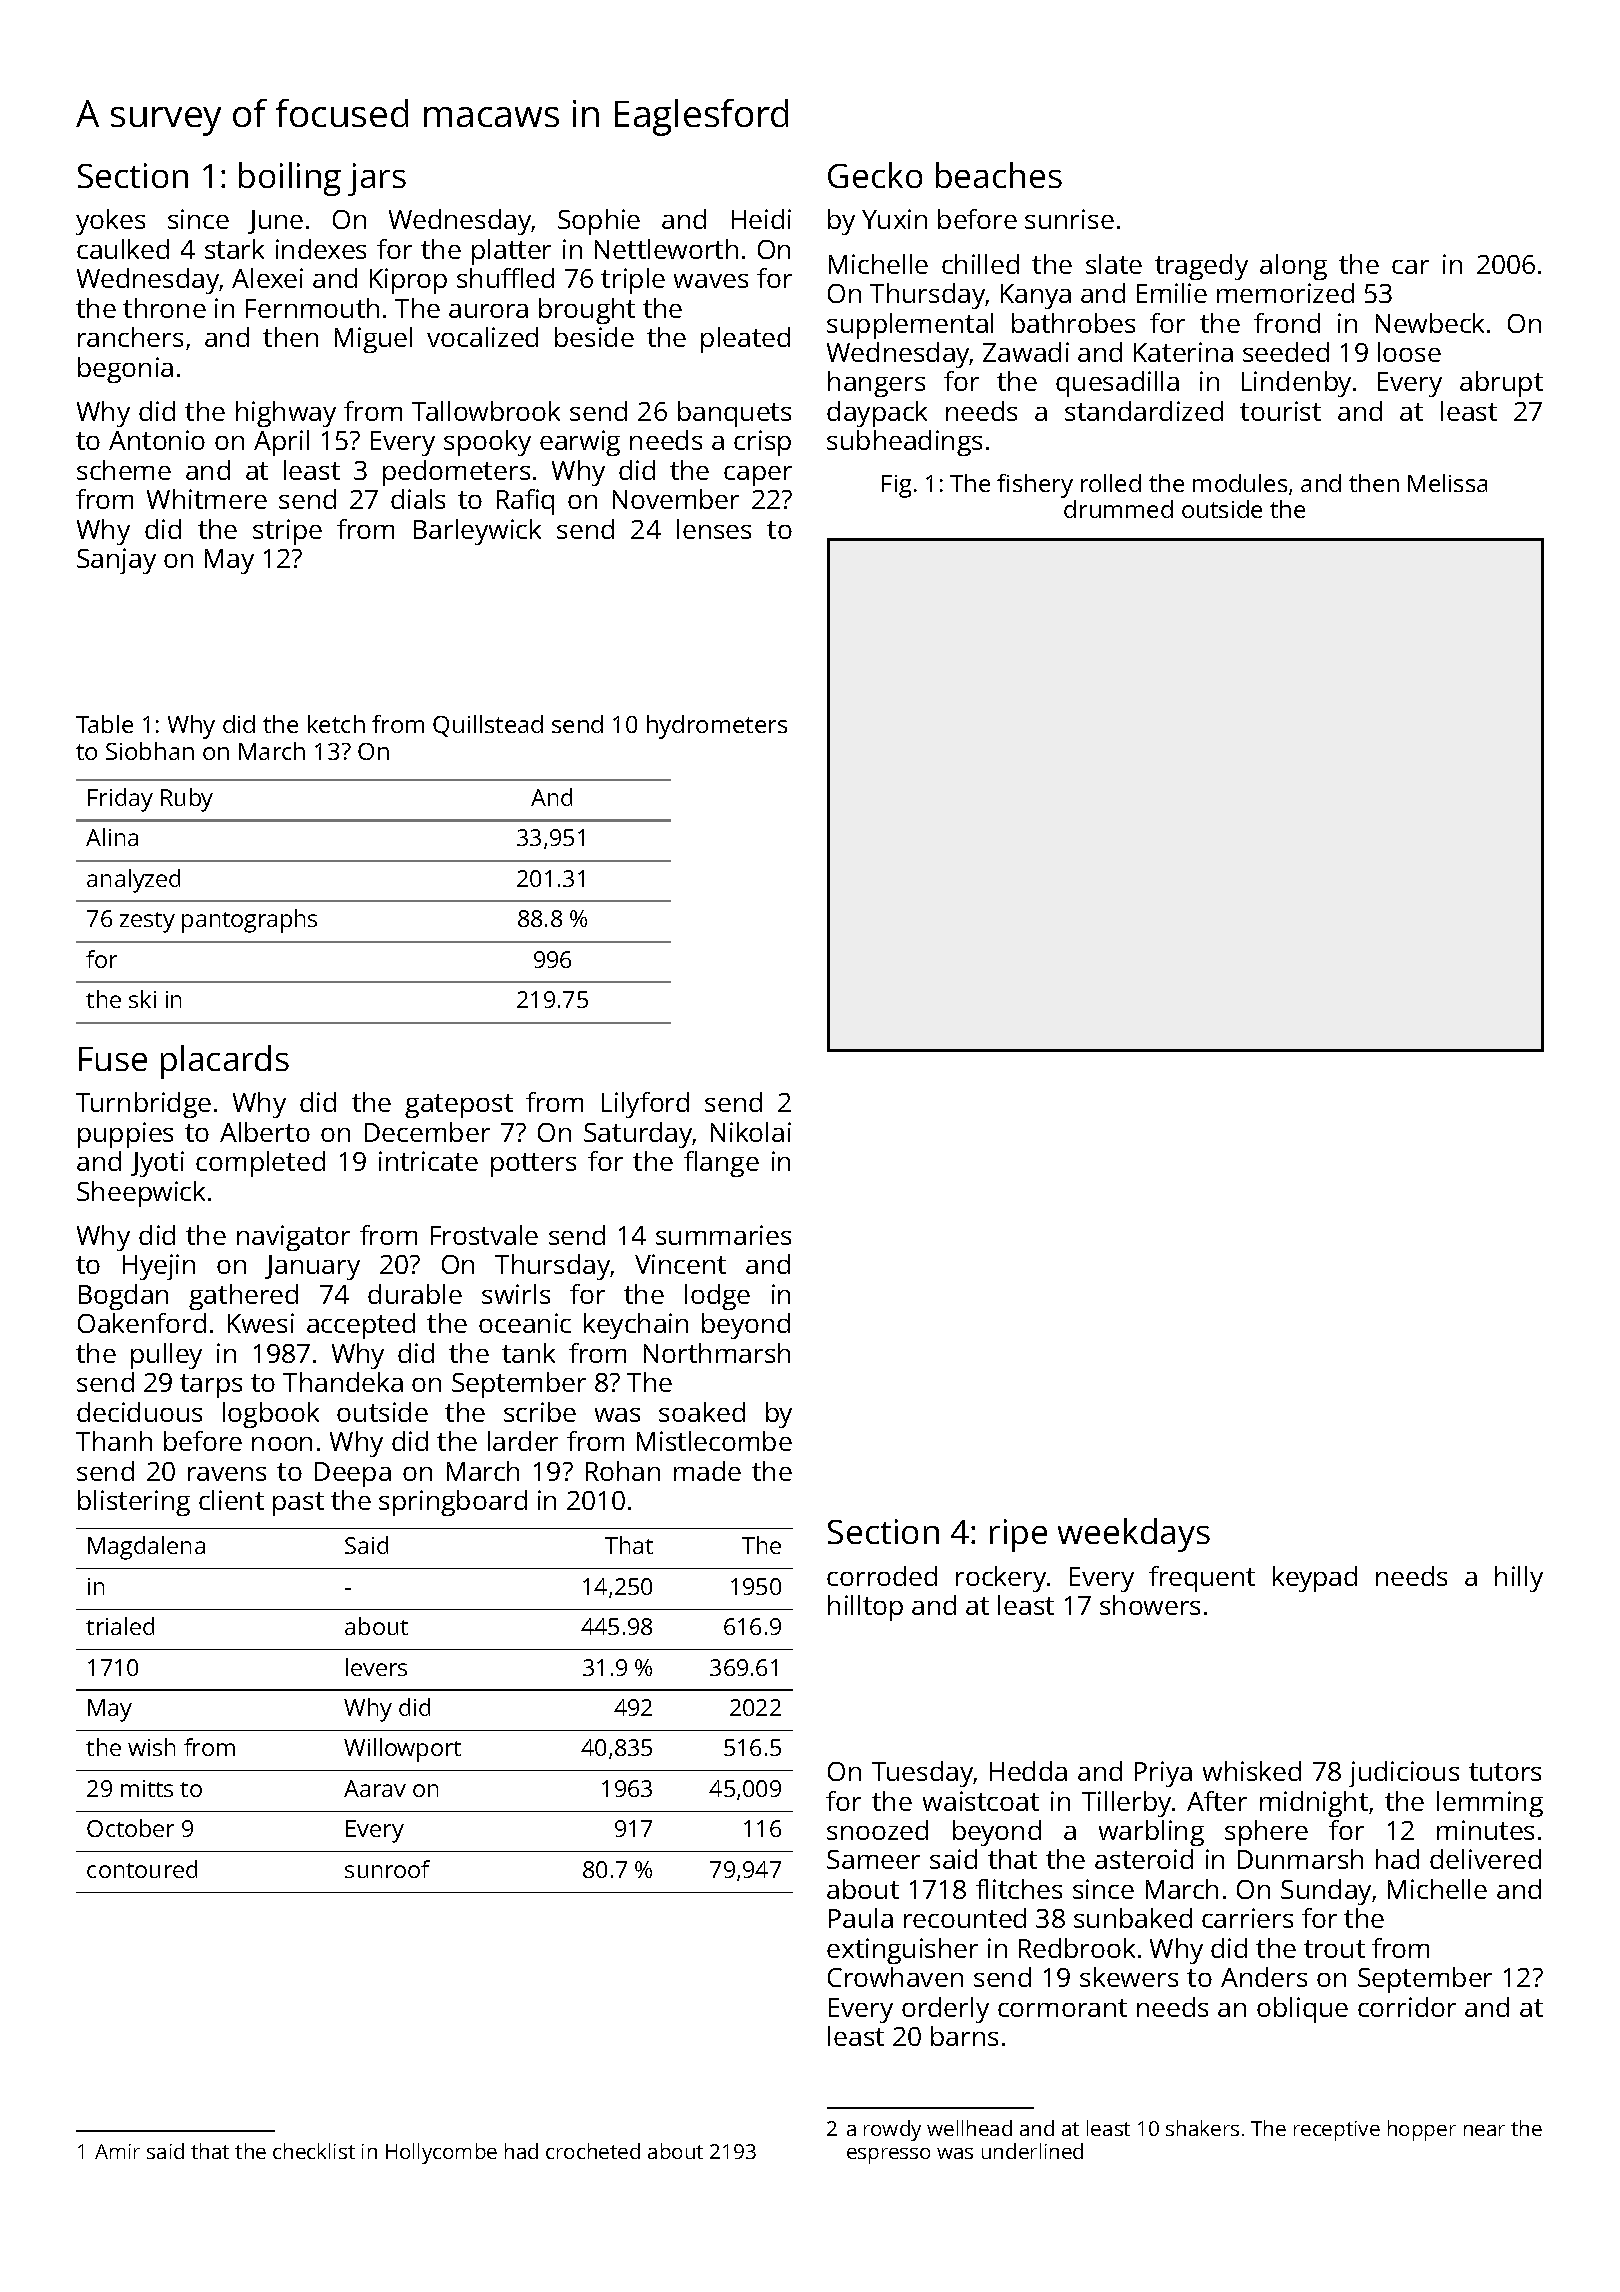 The width and height of the screenshot is (1620, 2292). I want to click on drummed, so click(1118, 509).
